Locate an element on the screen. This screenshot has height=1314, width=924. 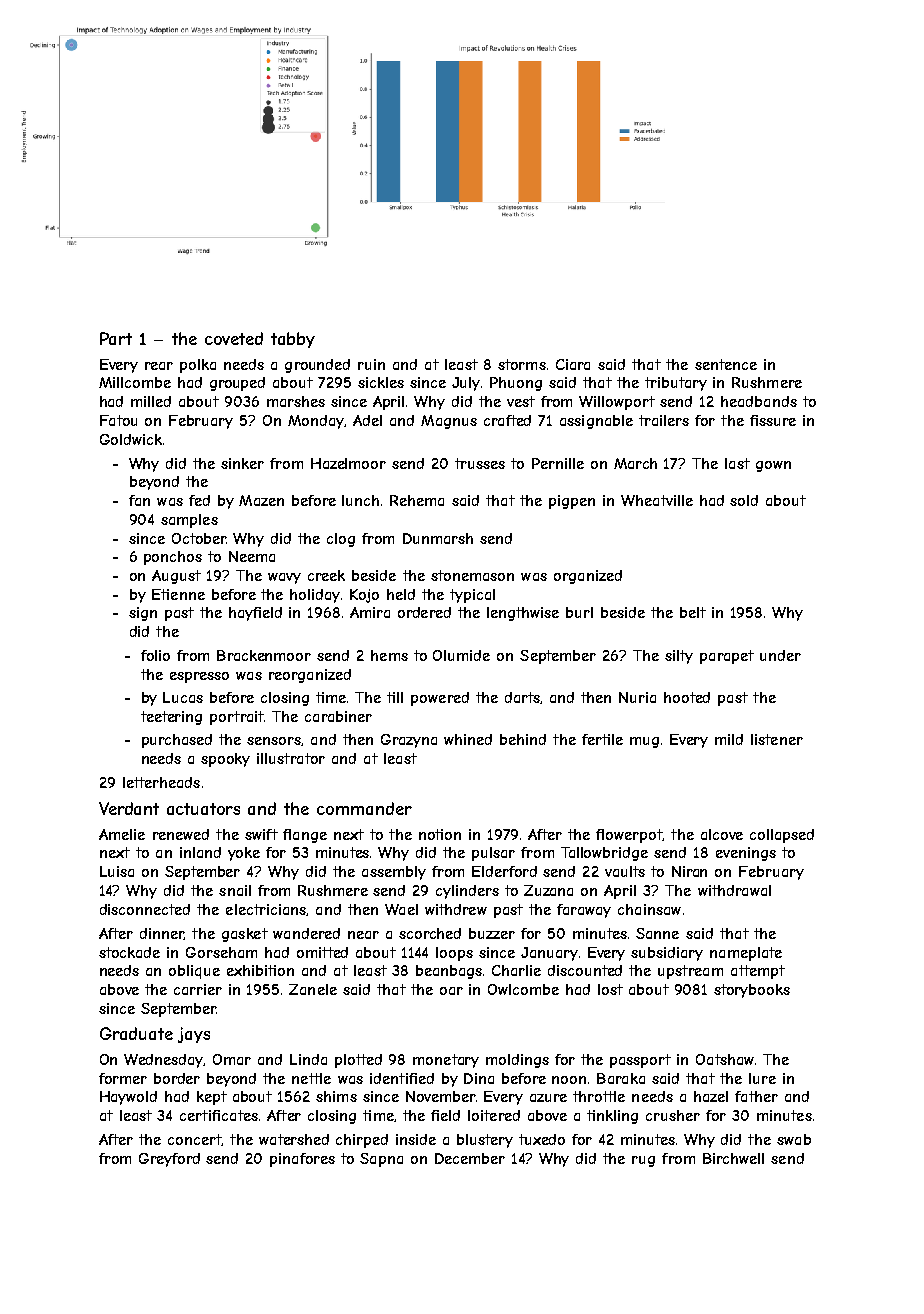
headbands is located at coordinates (759, 401).
